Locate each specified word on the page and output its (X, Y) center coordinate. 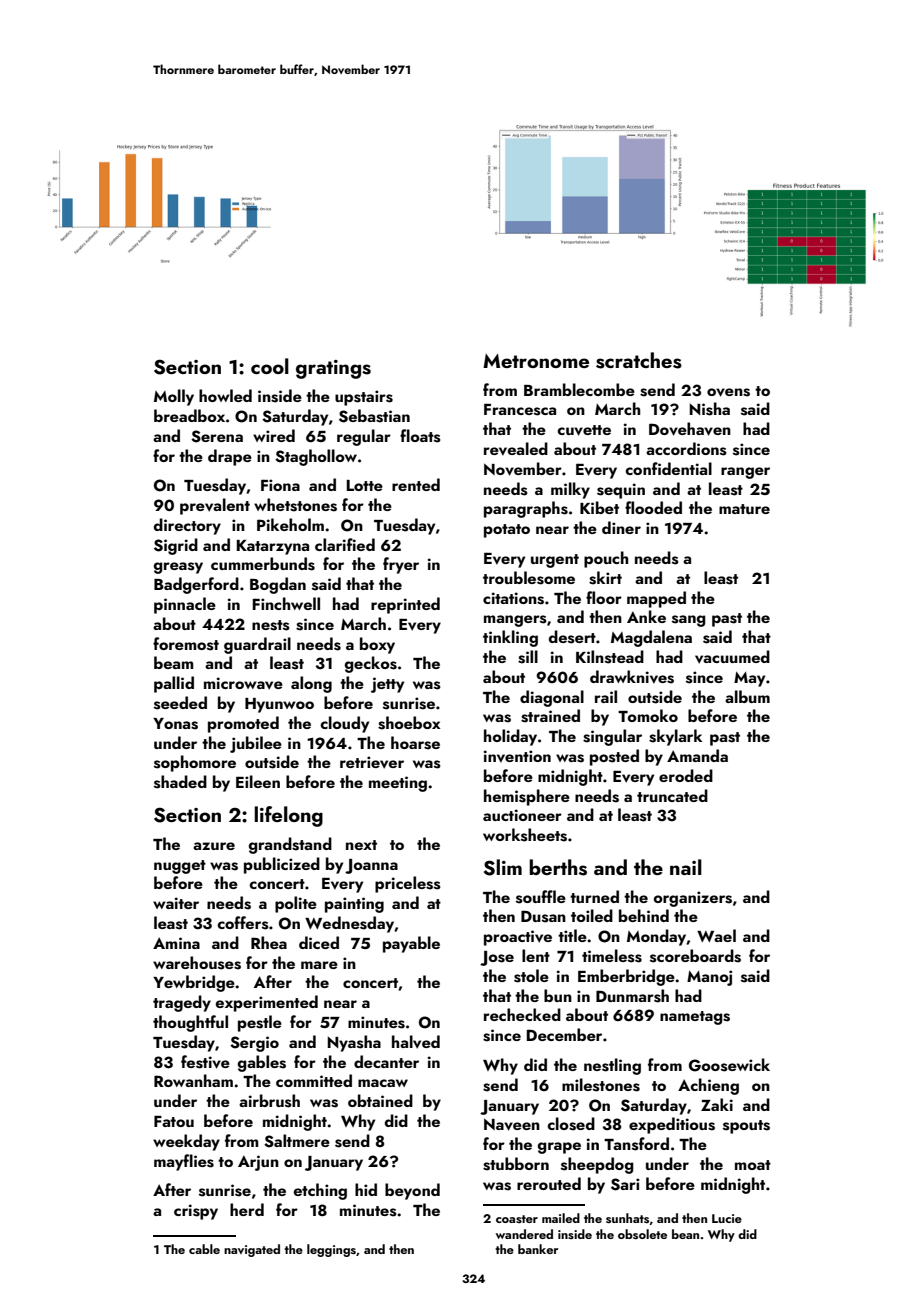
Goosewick (729, 1065)
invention (517, 756)
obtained (380, 1100)
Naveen (512, 1124)
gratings (333, 369)
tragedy (182, 1003)
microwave (243, 683)
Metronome (536, 361)
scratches (639, 360)
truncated (672, 795)
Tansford (636, 1144)
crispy (196, 1212)
